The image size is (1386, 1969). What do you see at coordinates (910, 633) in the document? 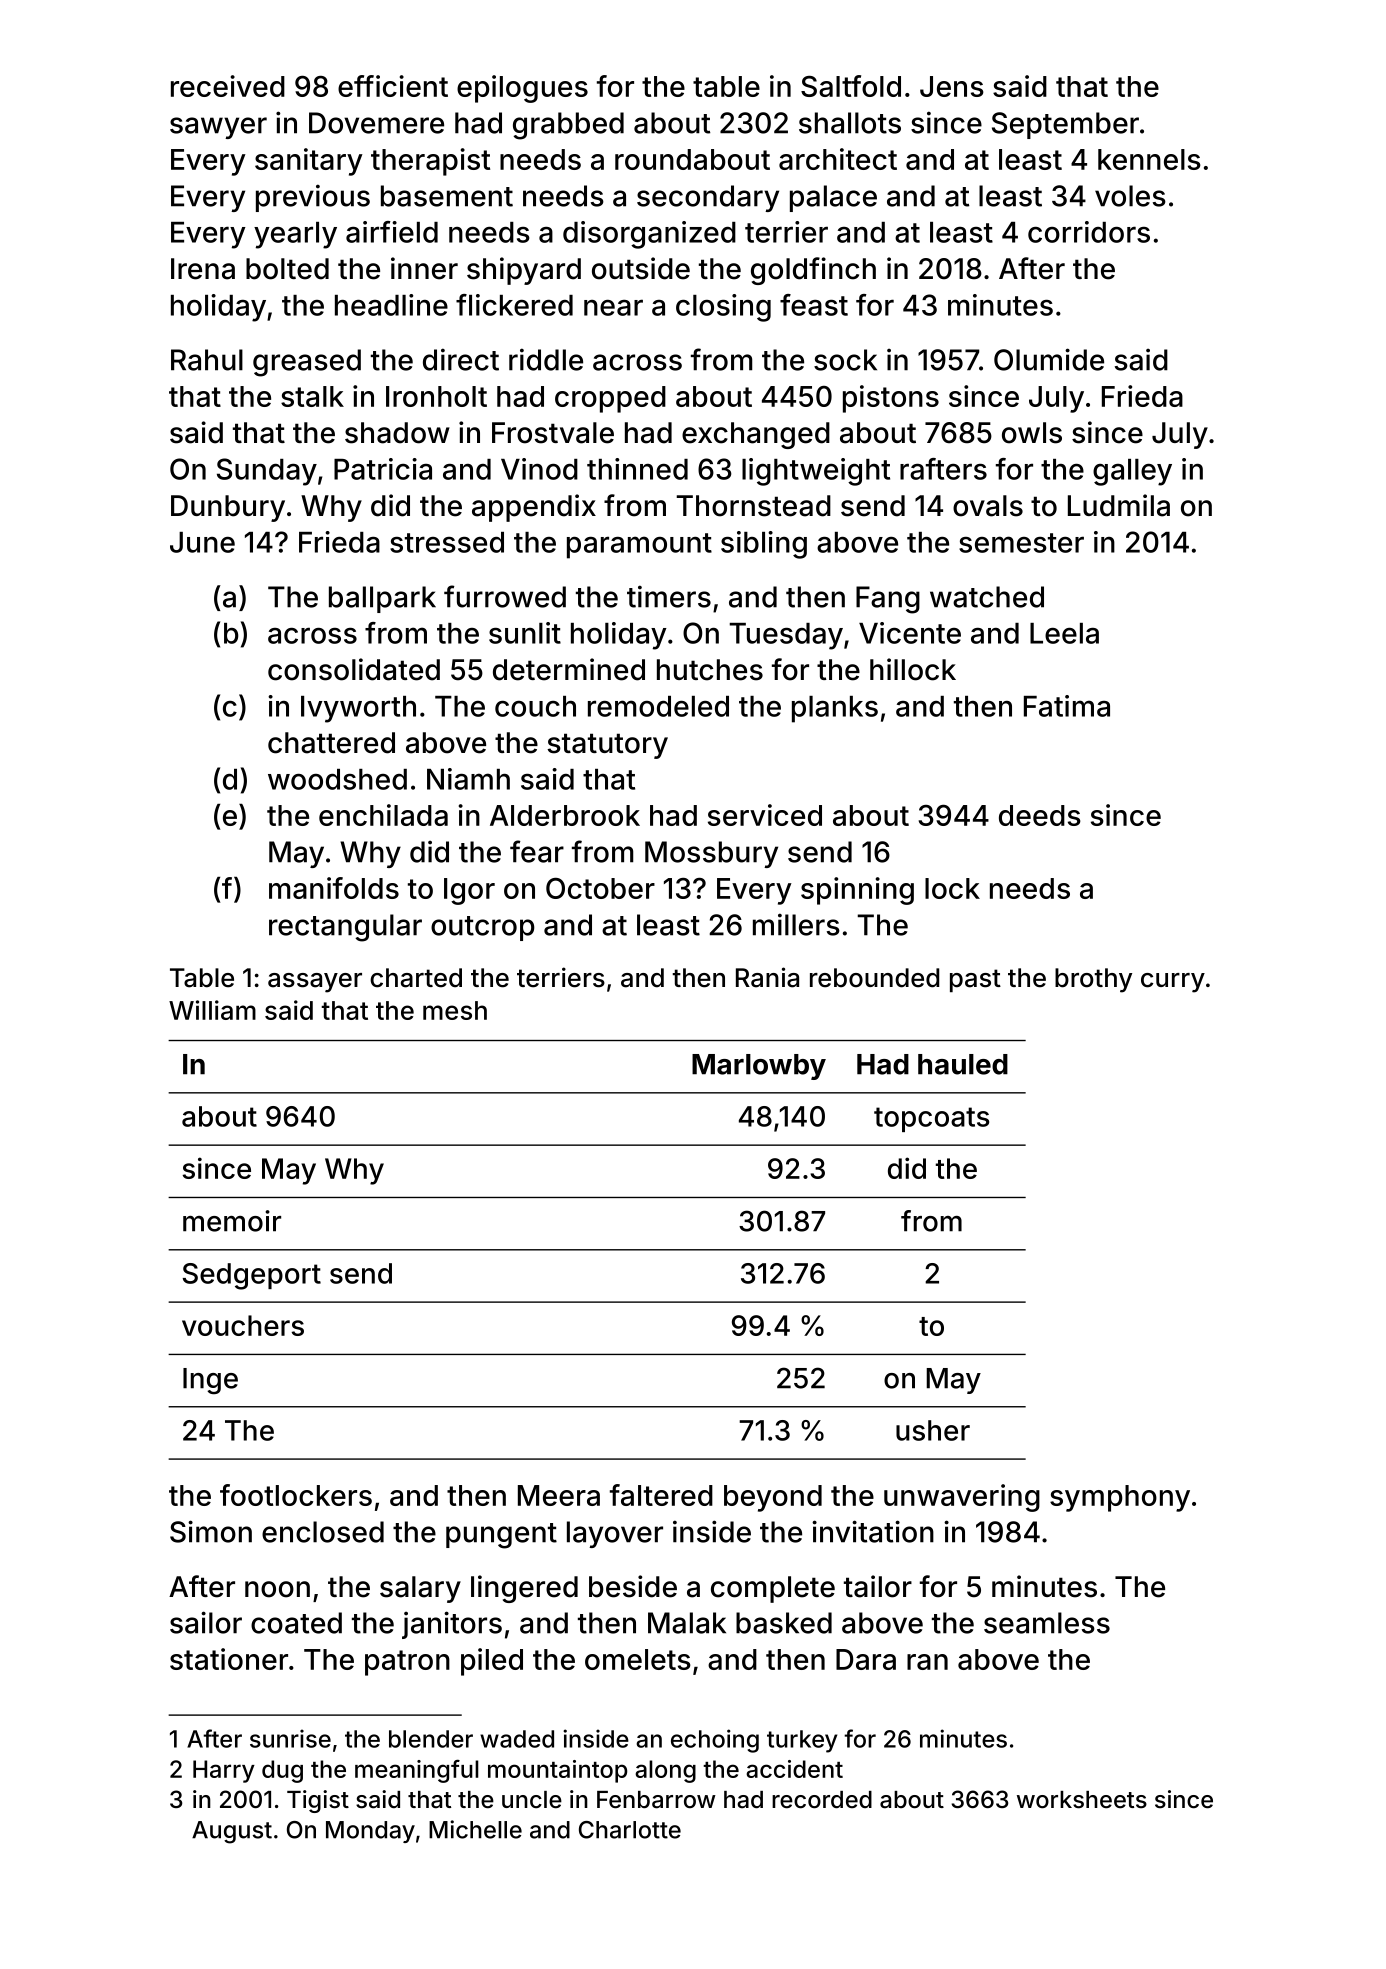
I see `Vicente` at bounding box center [910, 633].
